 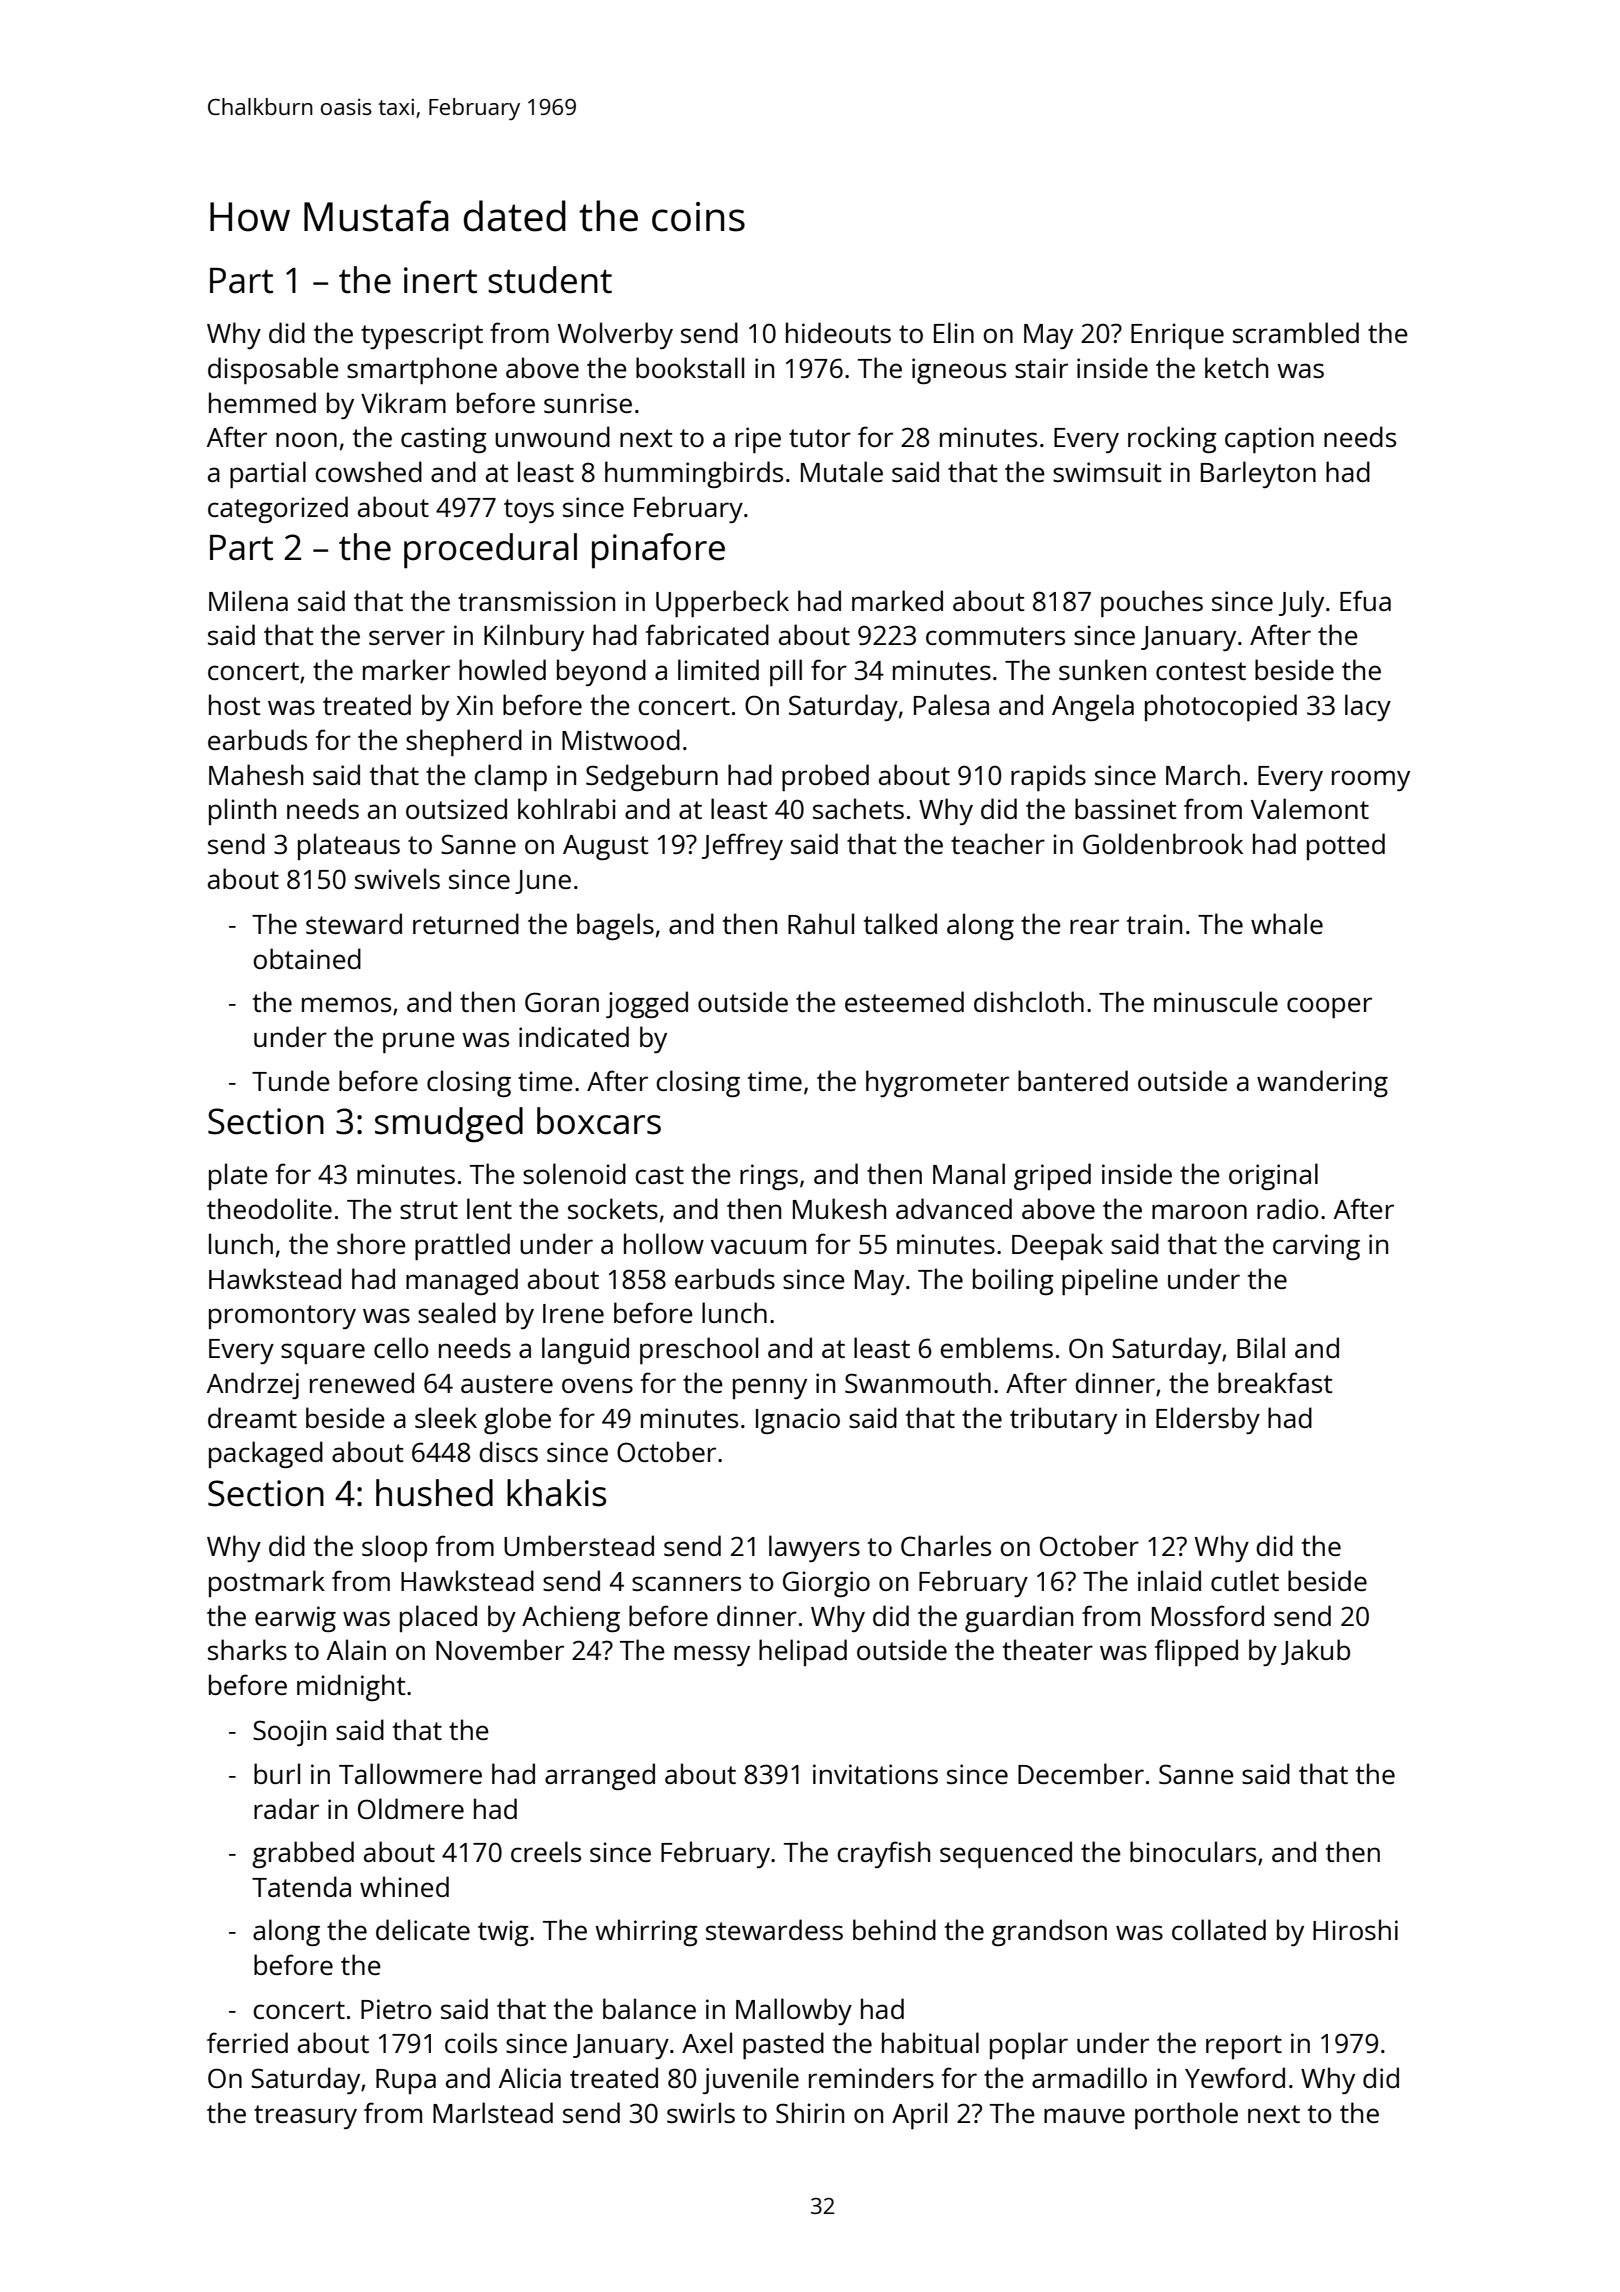 I want to click on poplar, so click(x=1029, y=2045).
